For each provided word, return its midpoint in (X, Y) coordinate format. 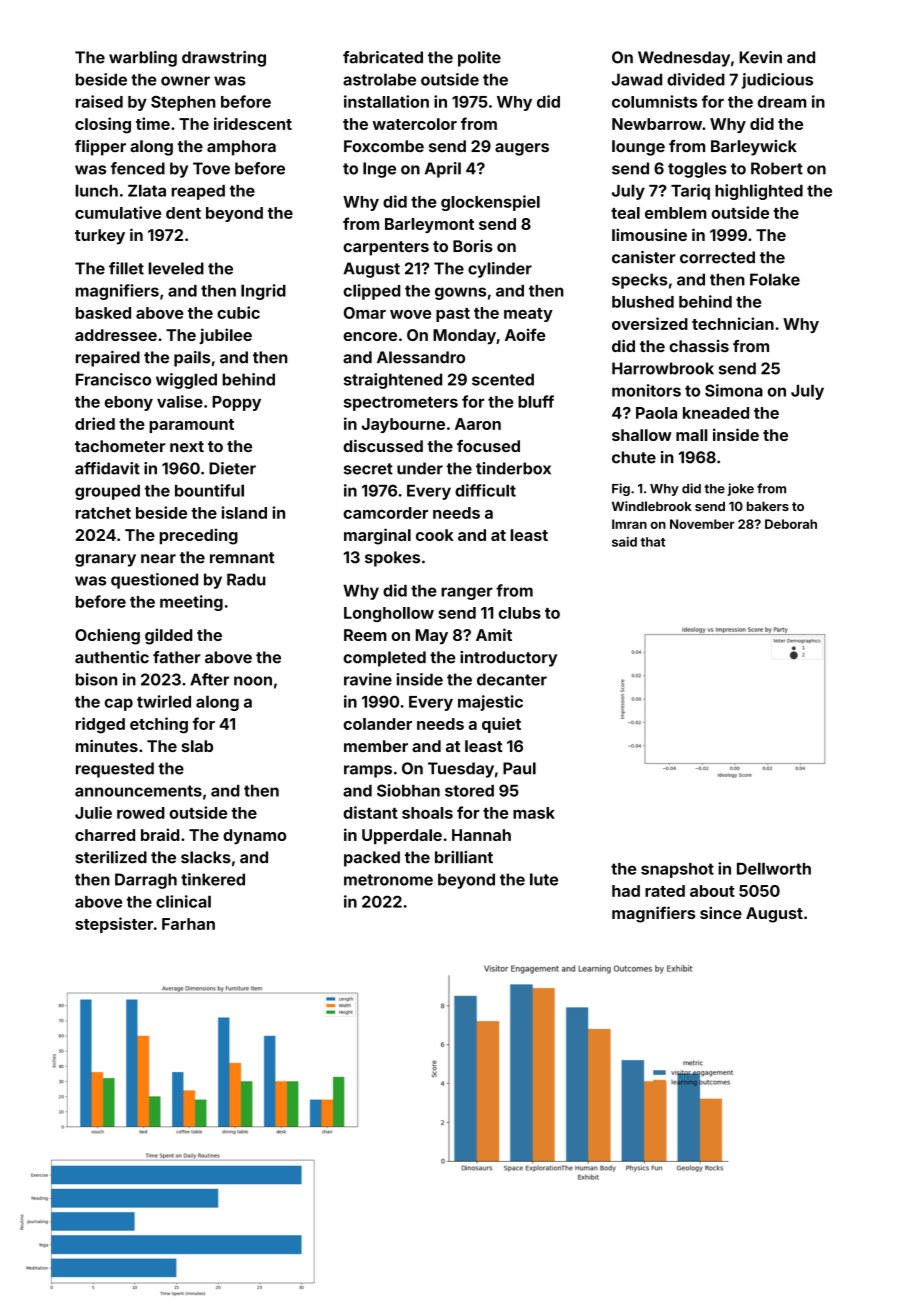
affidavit (107, 468)
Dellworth (774, 868)
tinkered (213, 879)
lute (544, 879)
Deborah (791, 524)
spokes (392, 559)
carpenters (386, 248)
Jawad (637, 79)
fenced (138, 168)
